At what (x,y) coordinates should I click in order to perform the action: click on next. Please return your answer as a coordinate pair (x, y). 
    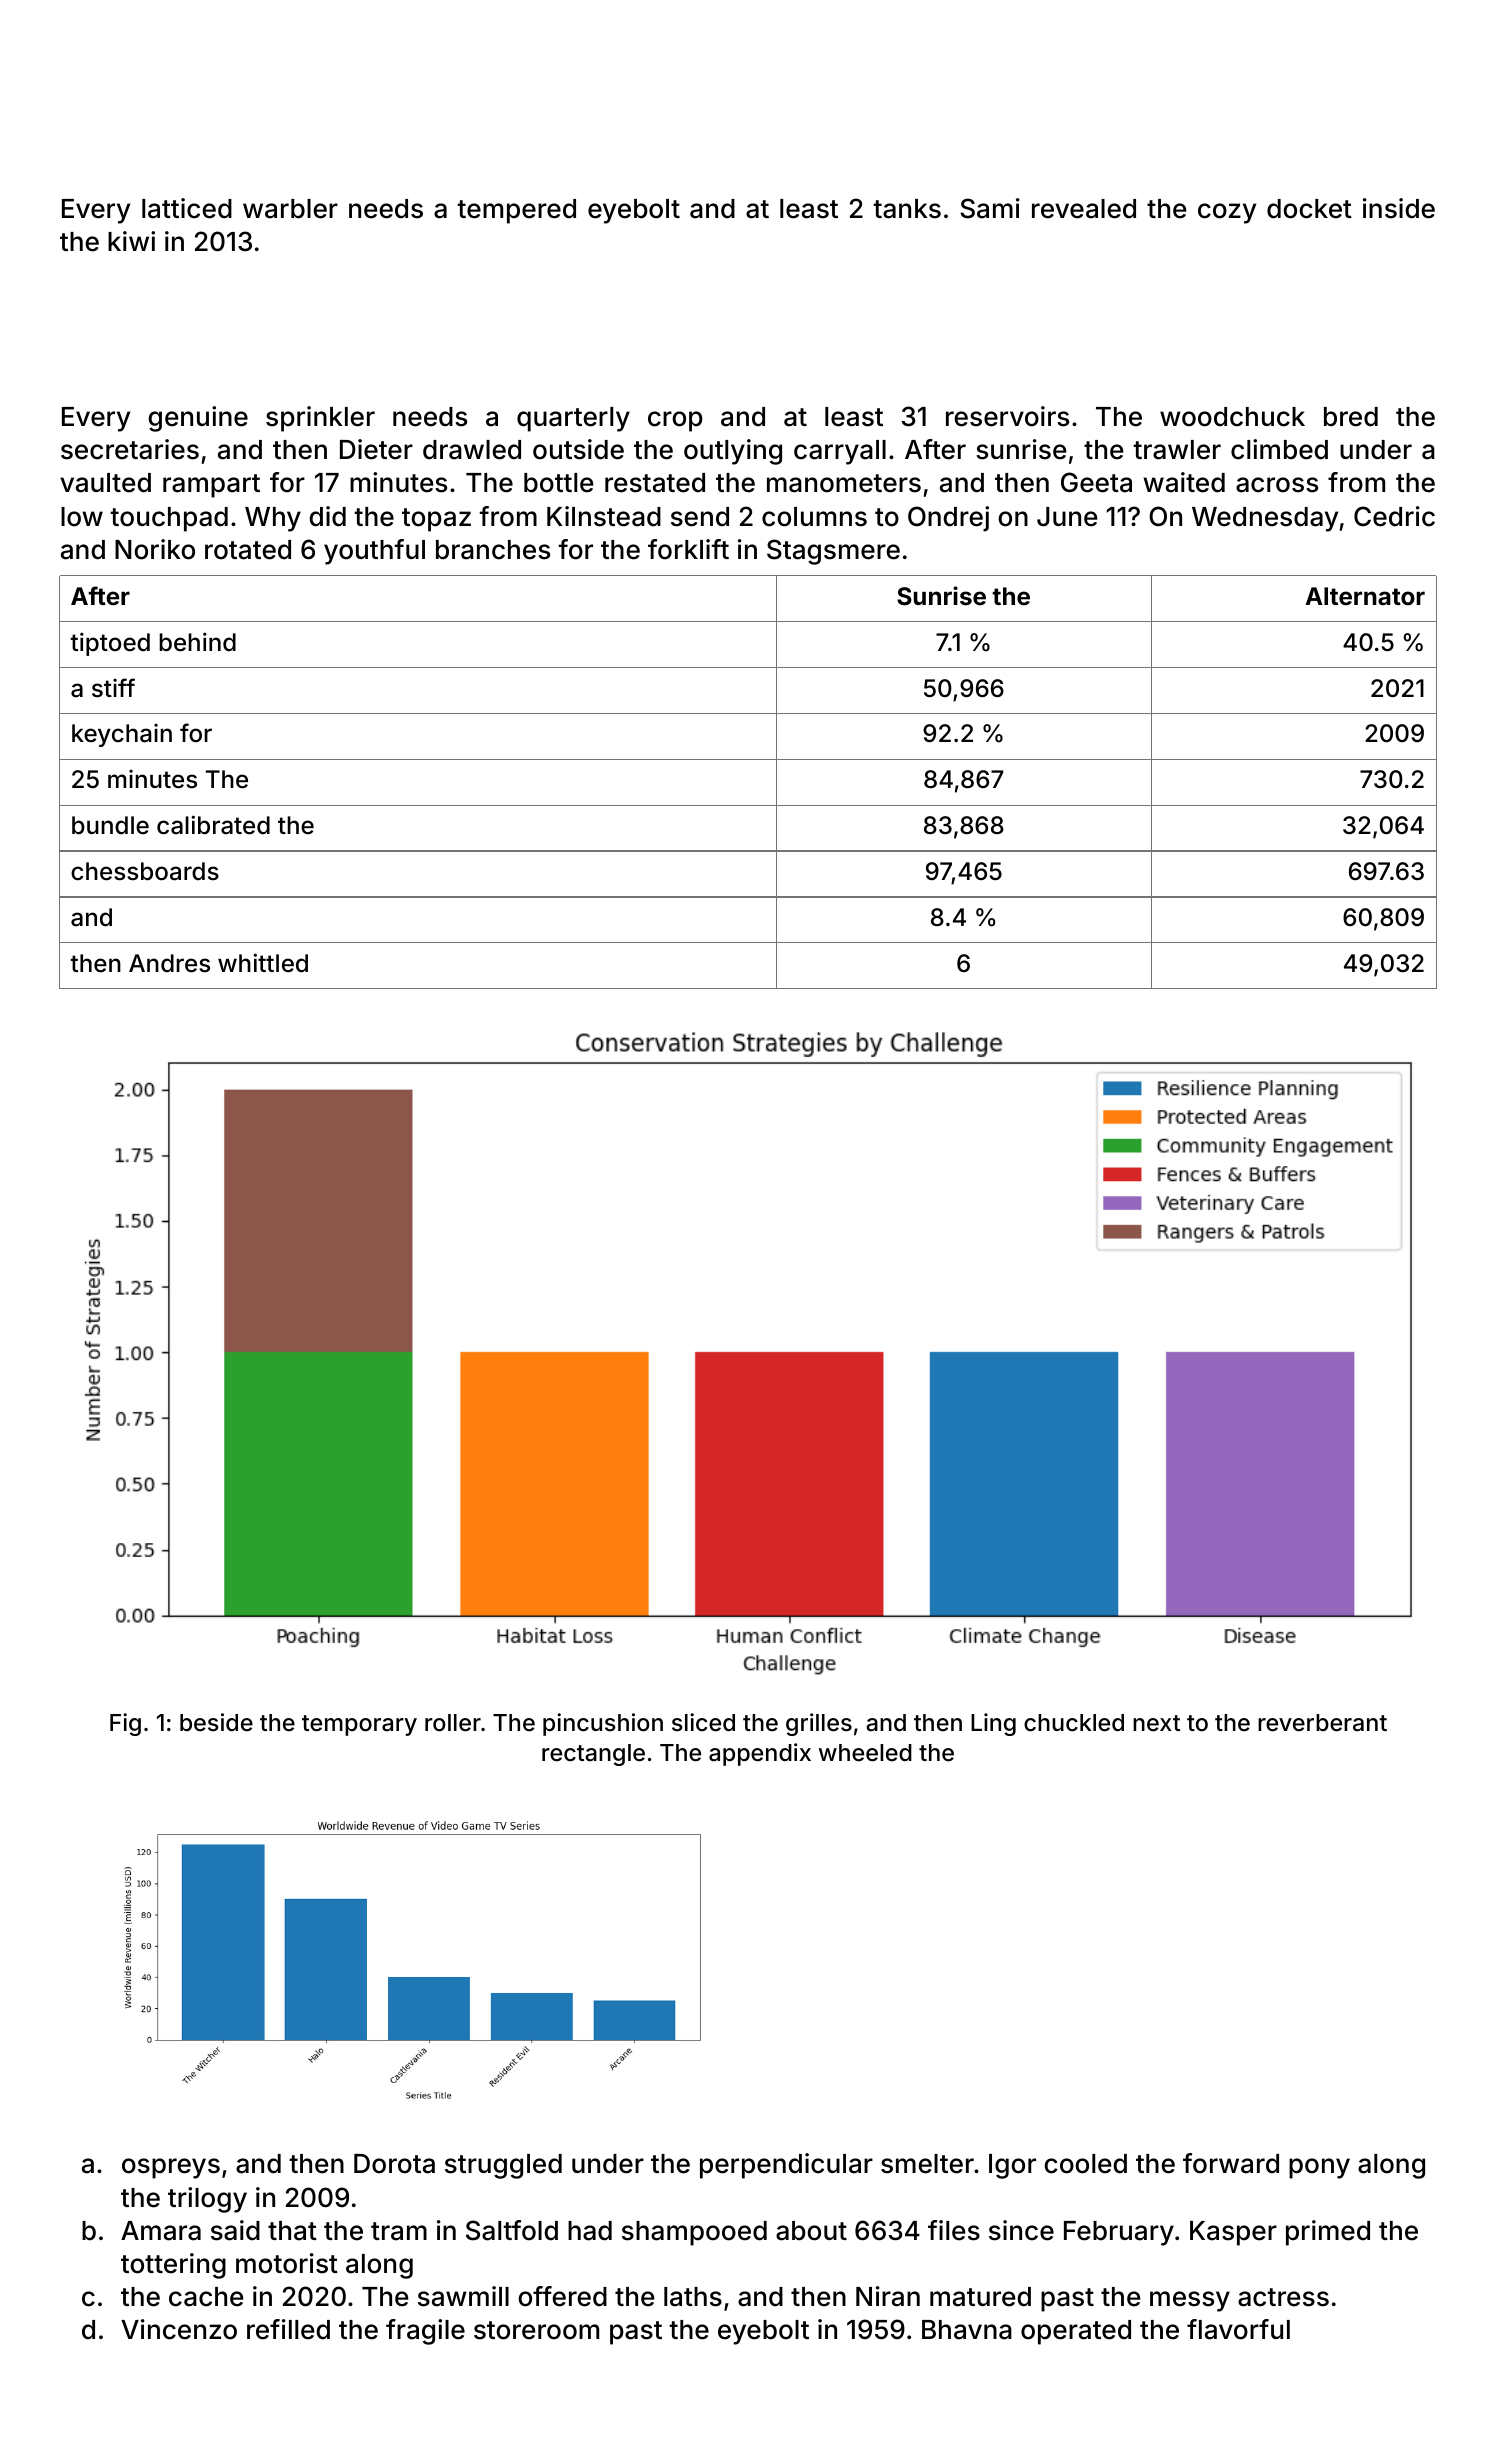
    Looking at the image, I should click on (1156, 1723).
